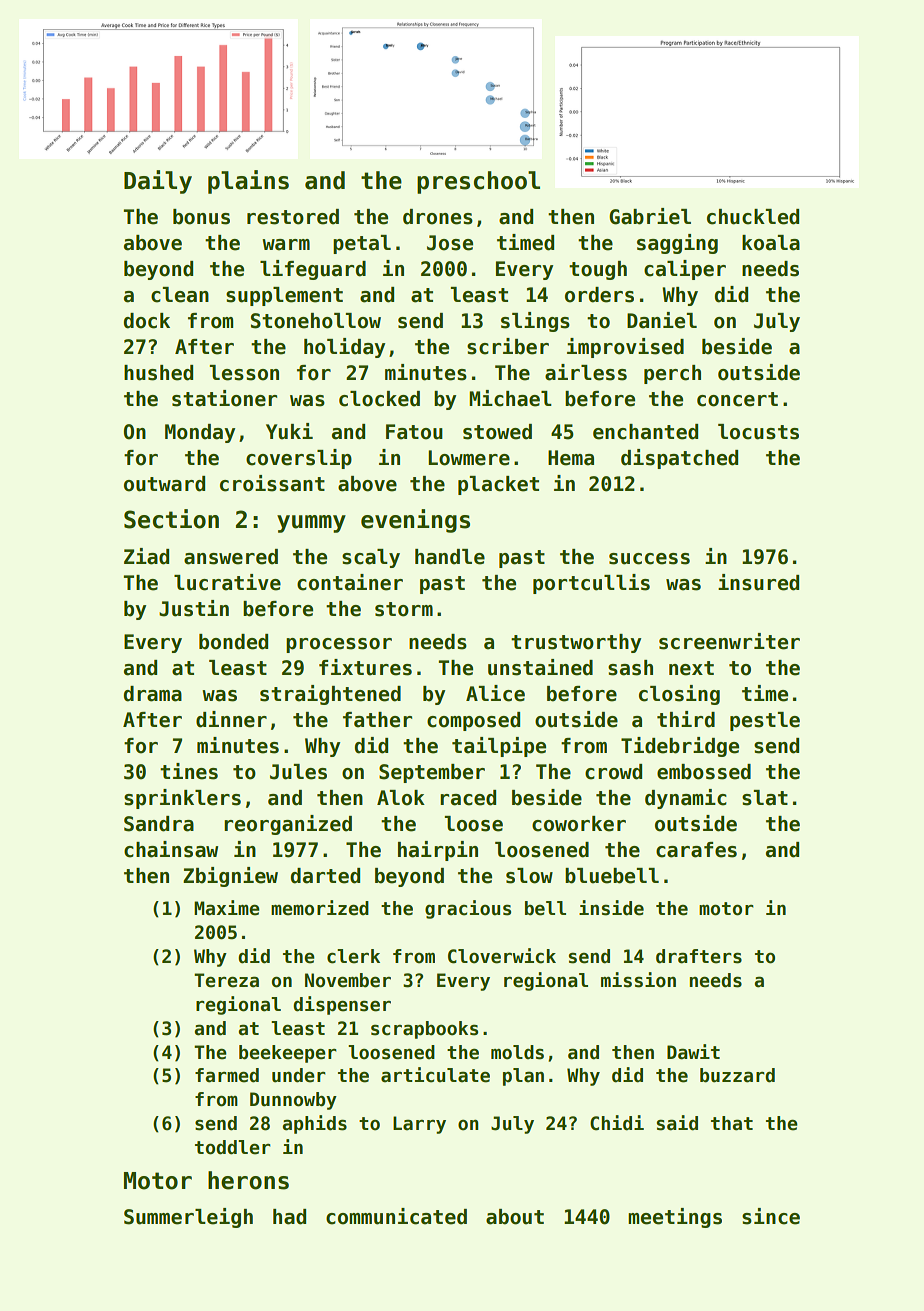  I want to click on supplement, so click(284, 296).
